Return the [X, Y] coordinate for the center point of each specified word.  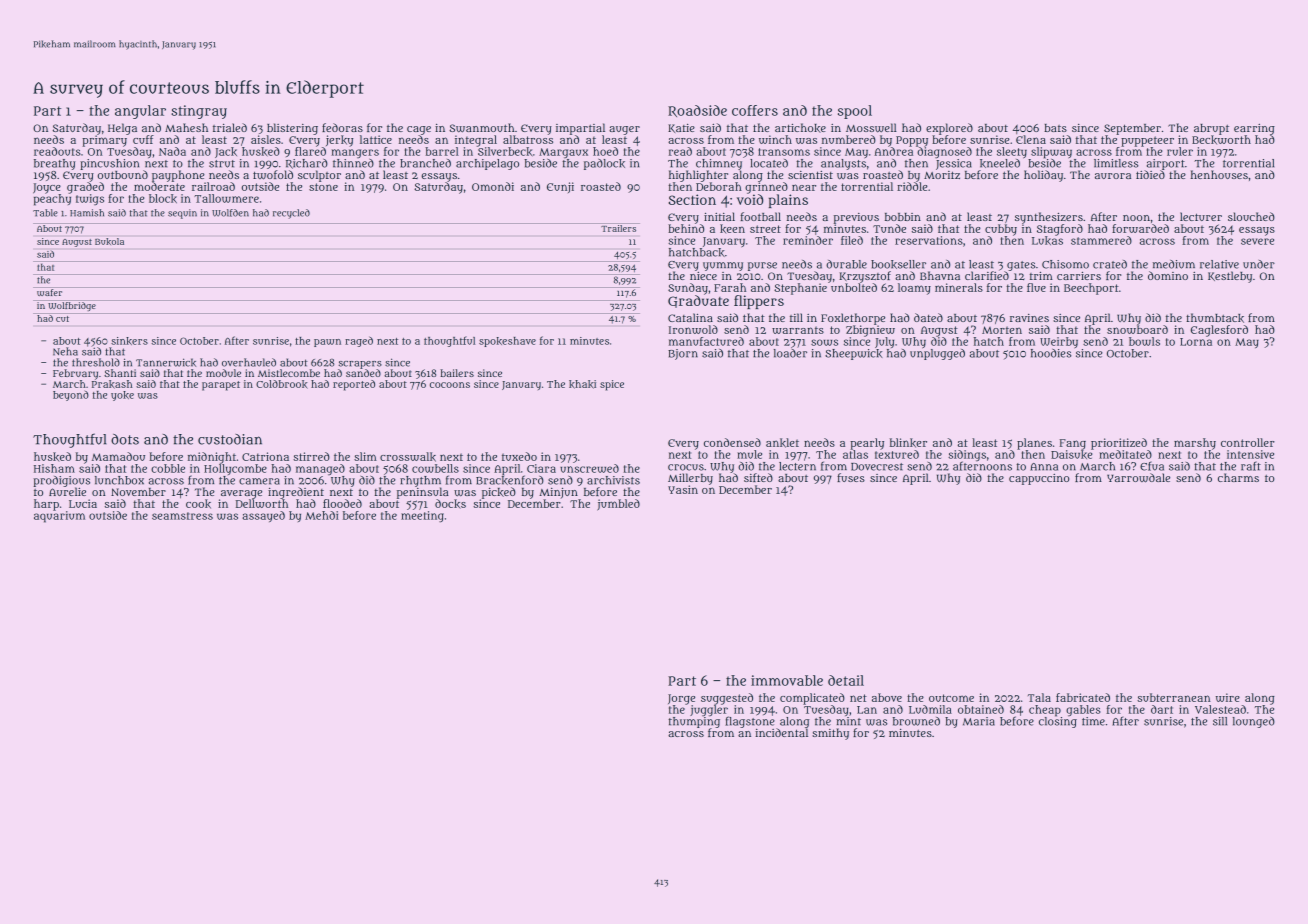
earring [1254, 129]
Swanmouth [482, 128]
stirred [311, 456]
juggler [709, 711]
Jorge [681, 699]
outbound [123, 174]
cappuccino [1039, 479]
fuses [851, 477]
